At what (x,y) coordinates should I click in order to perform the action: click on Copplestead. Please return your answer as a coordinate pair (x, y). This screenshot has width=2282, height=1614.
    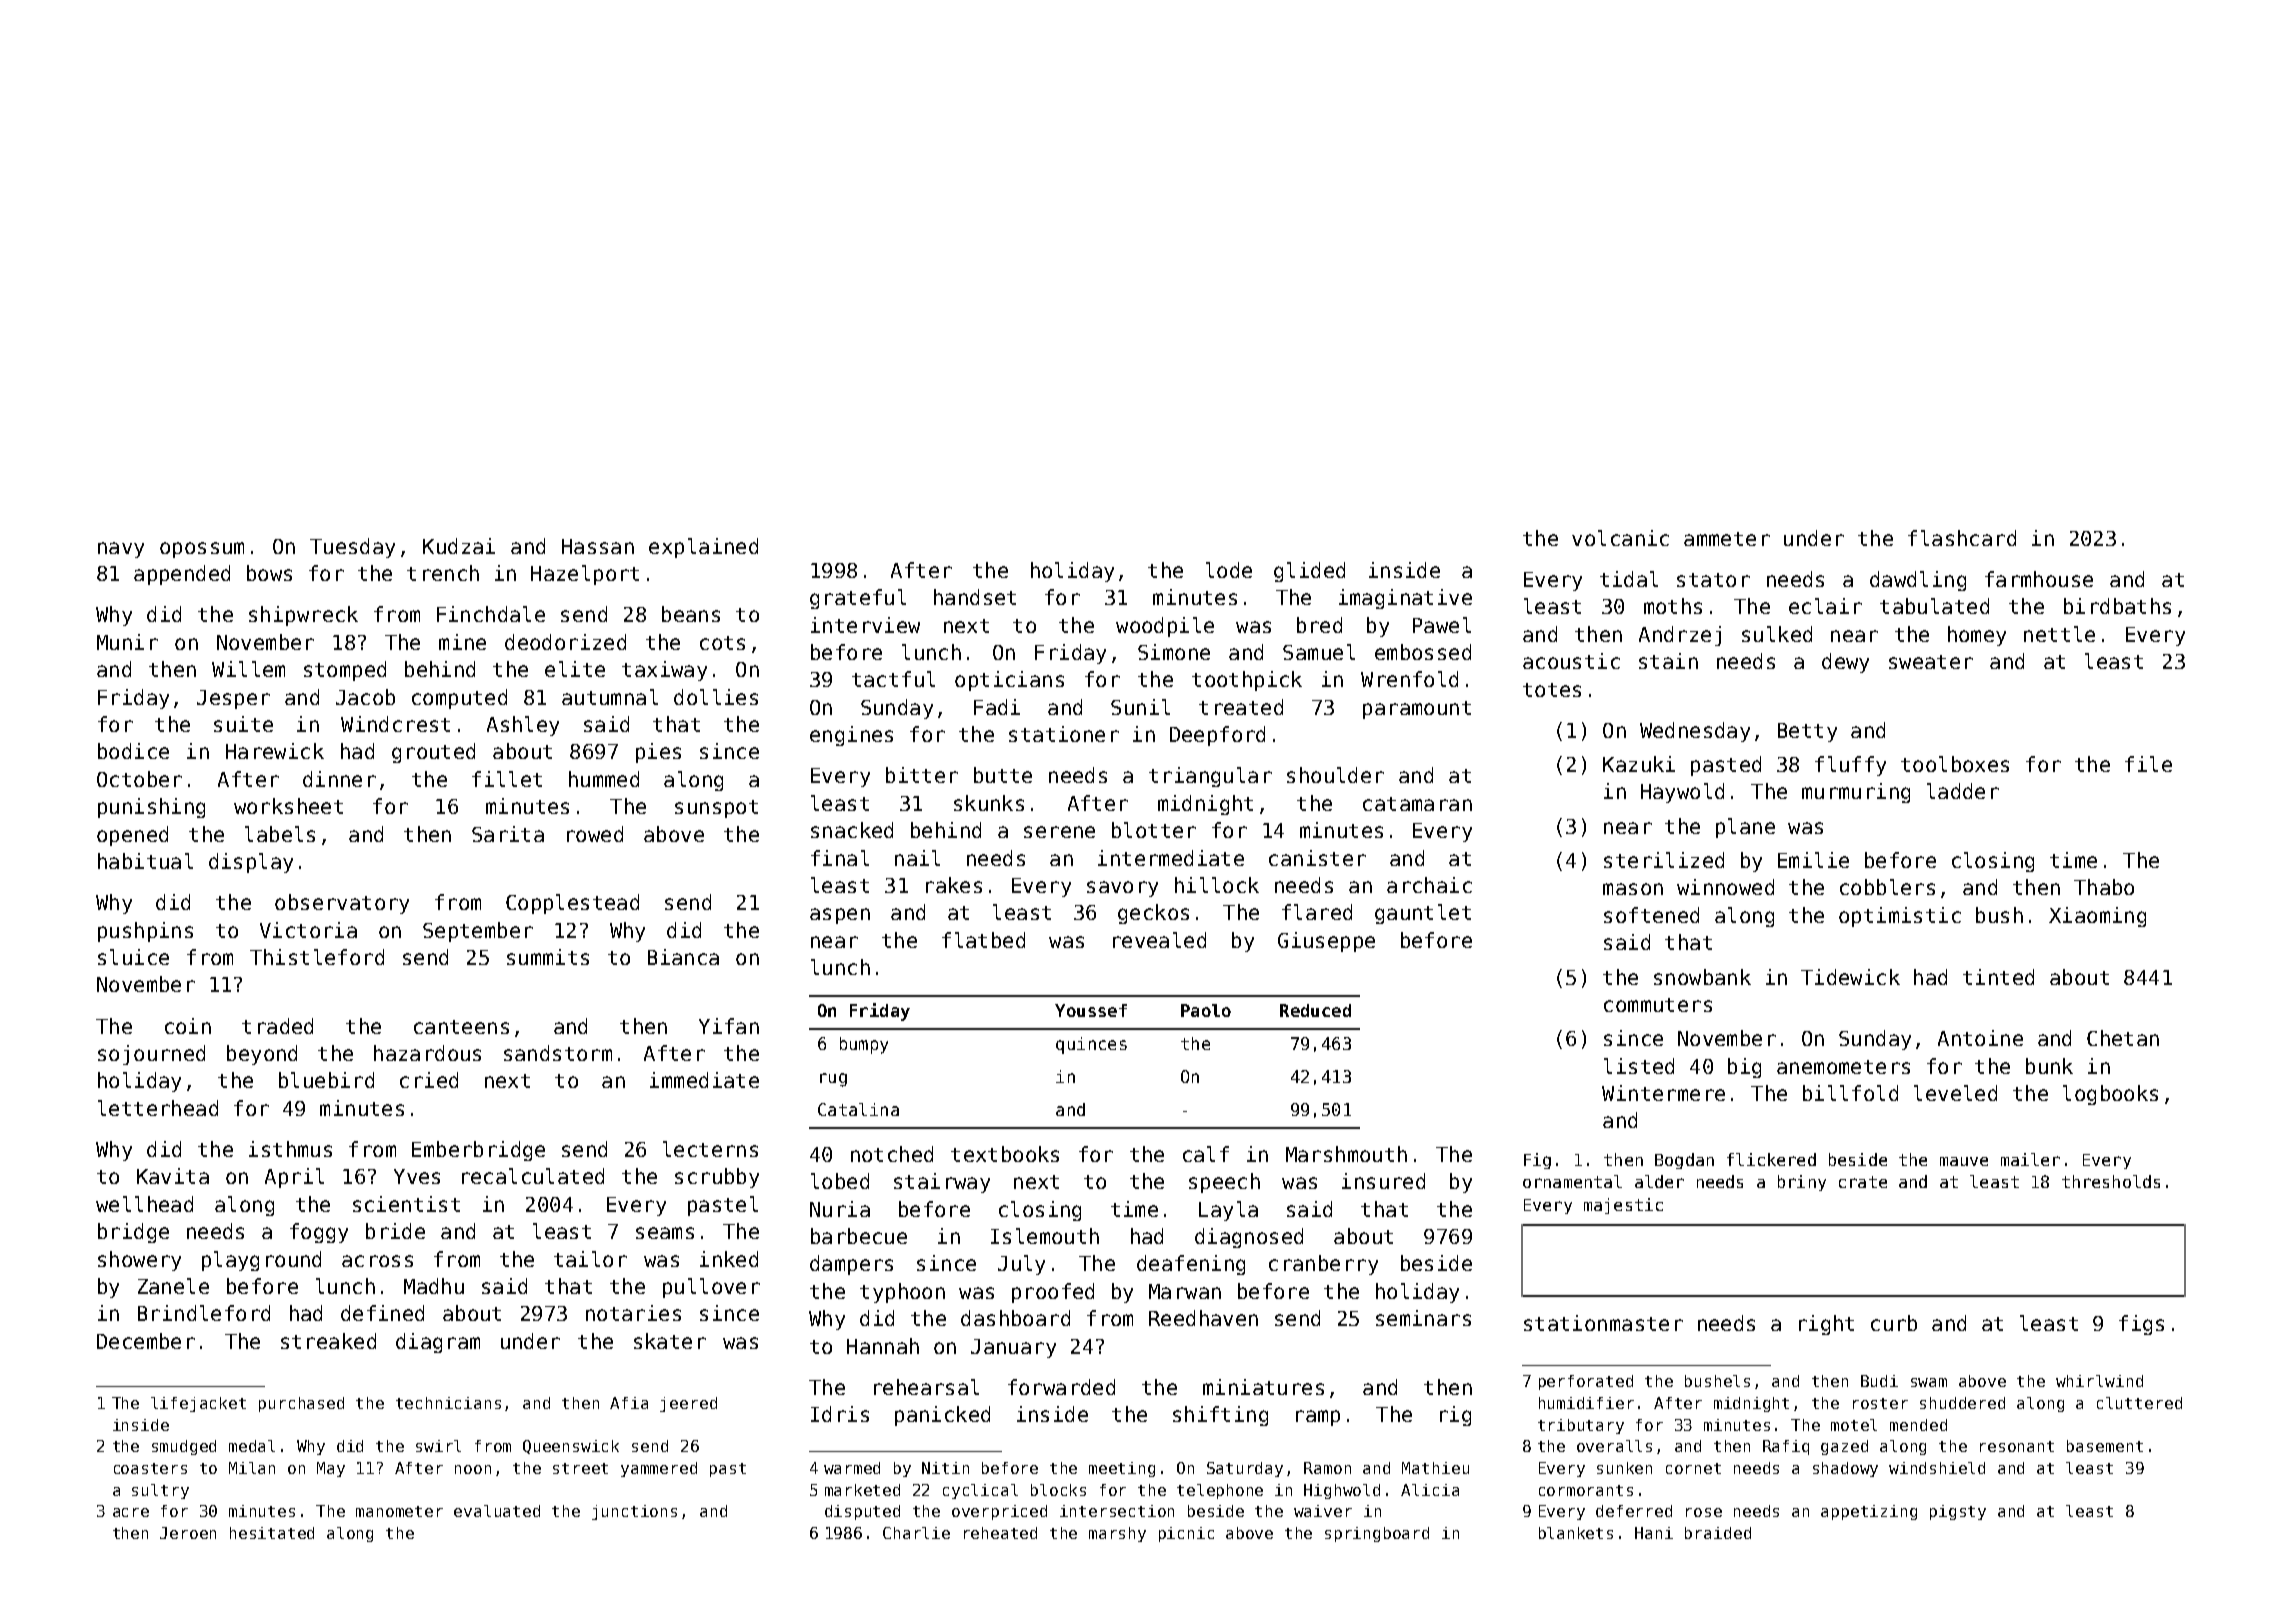
    Looking at the image, I should click on (572, 904).
